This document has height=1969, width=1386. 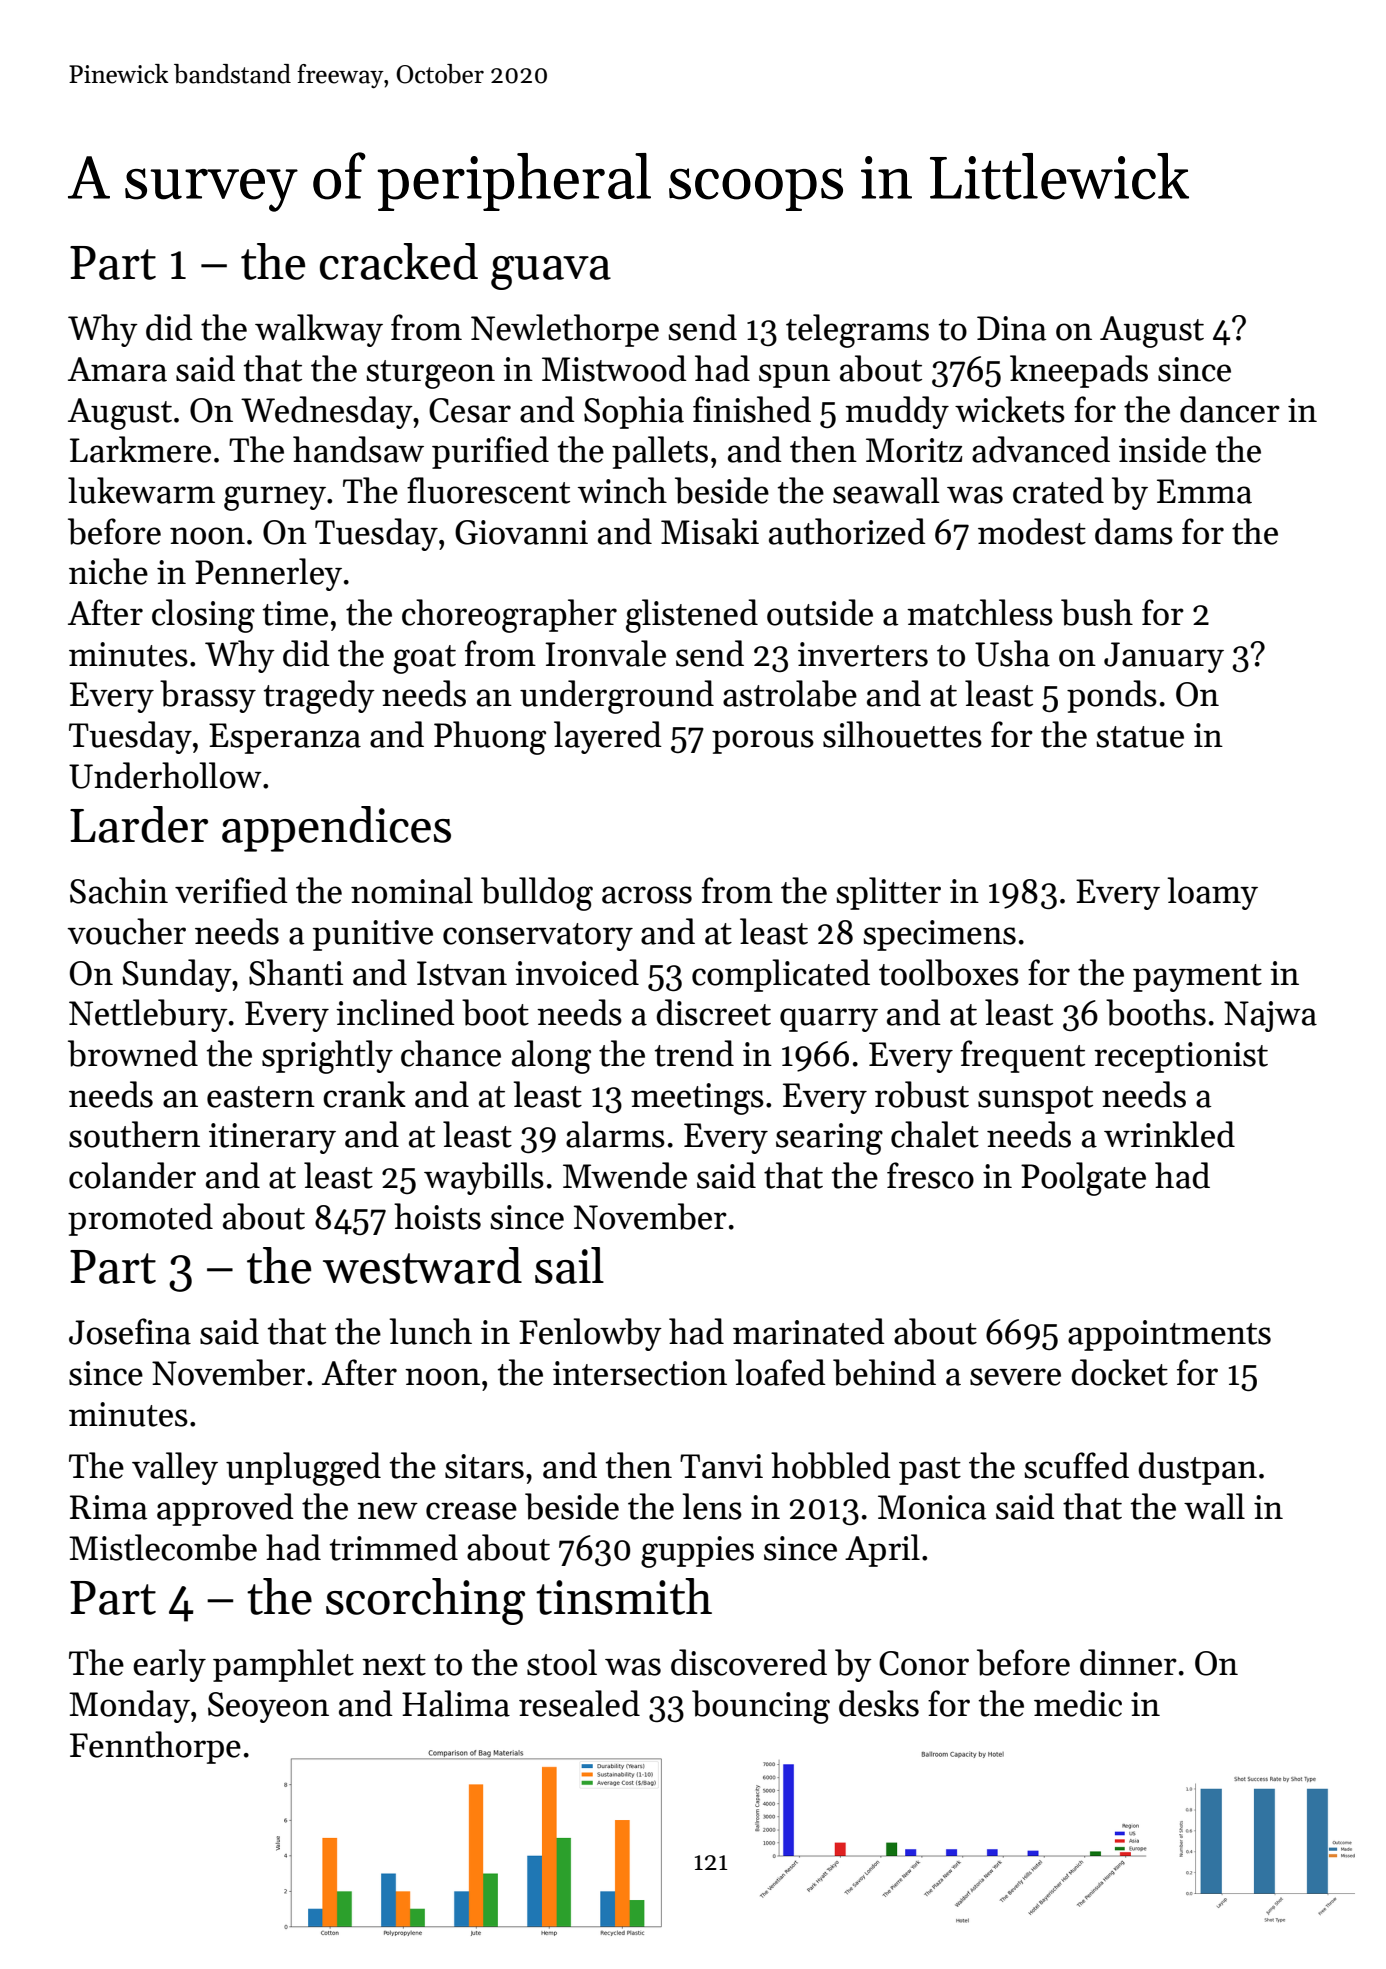 What do you see at coordinates (399, 261) in the document?
I see `cracked` at bounding box center [399, 261].
